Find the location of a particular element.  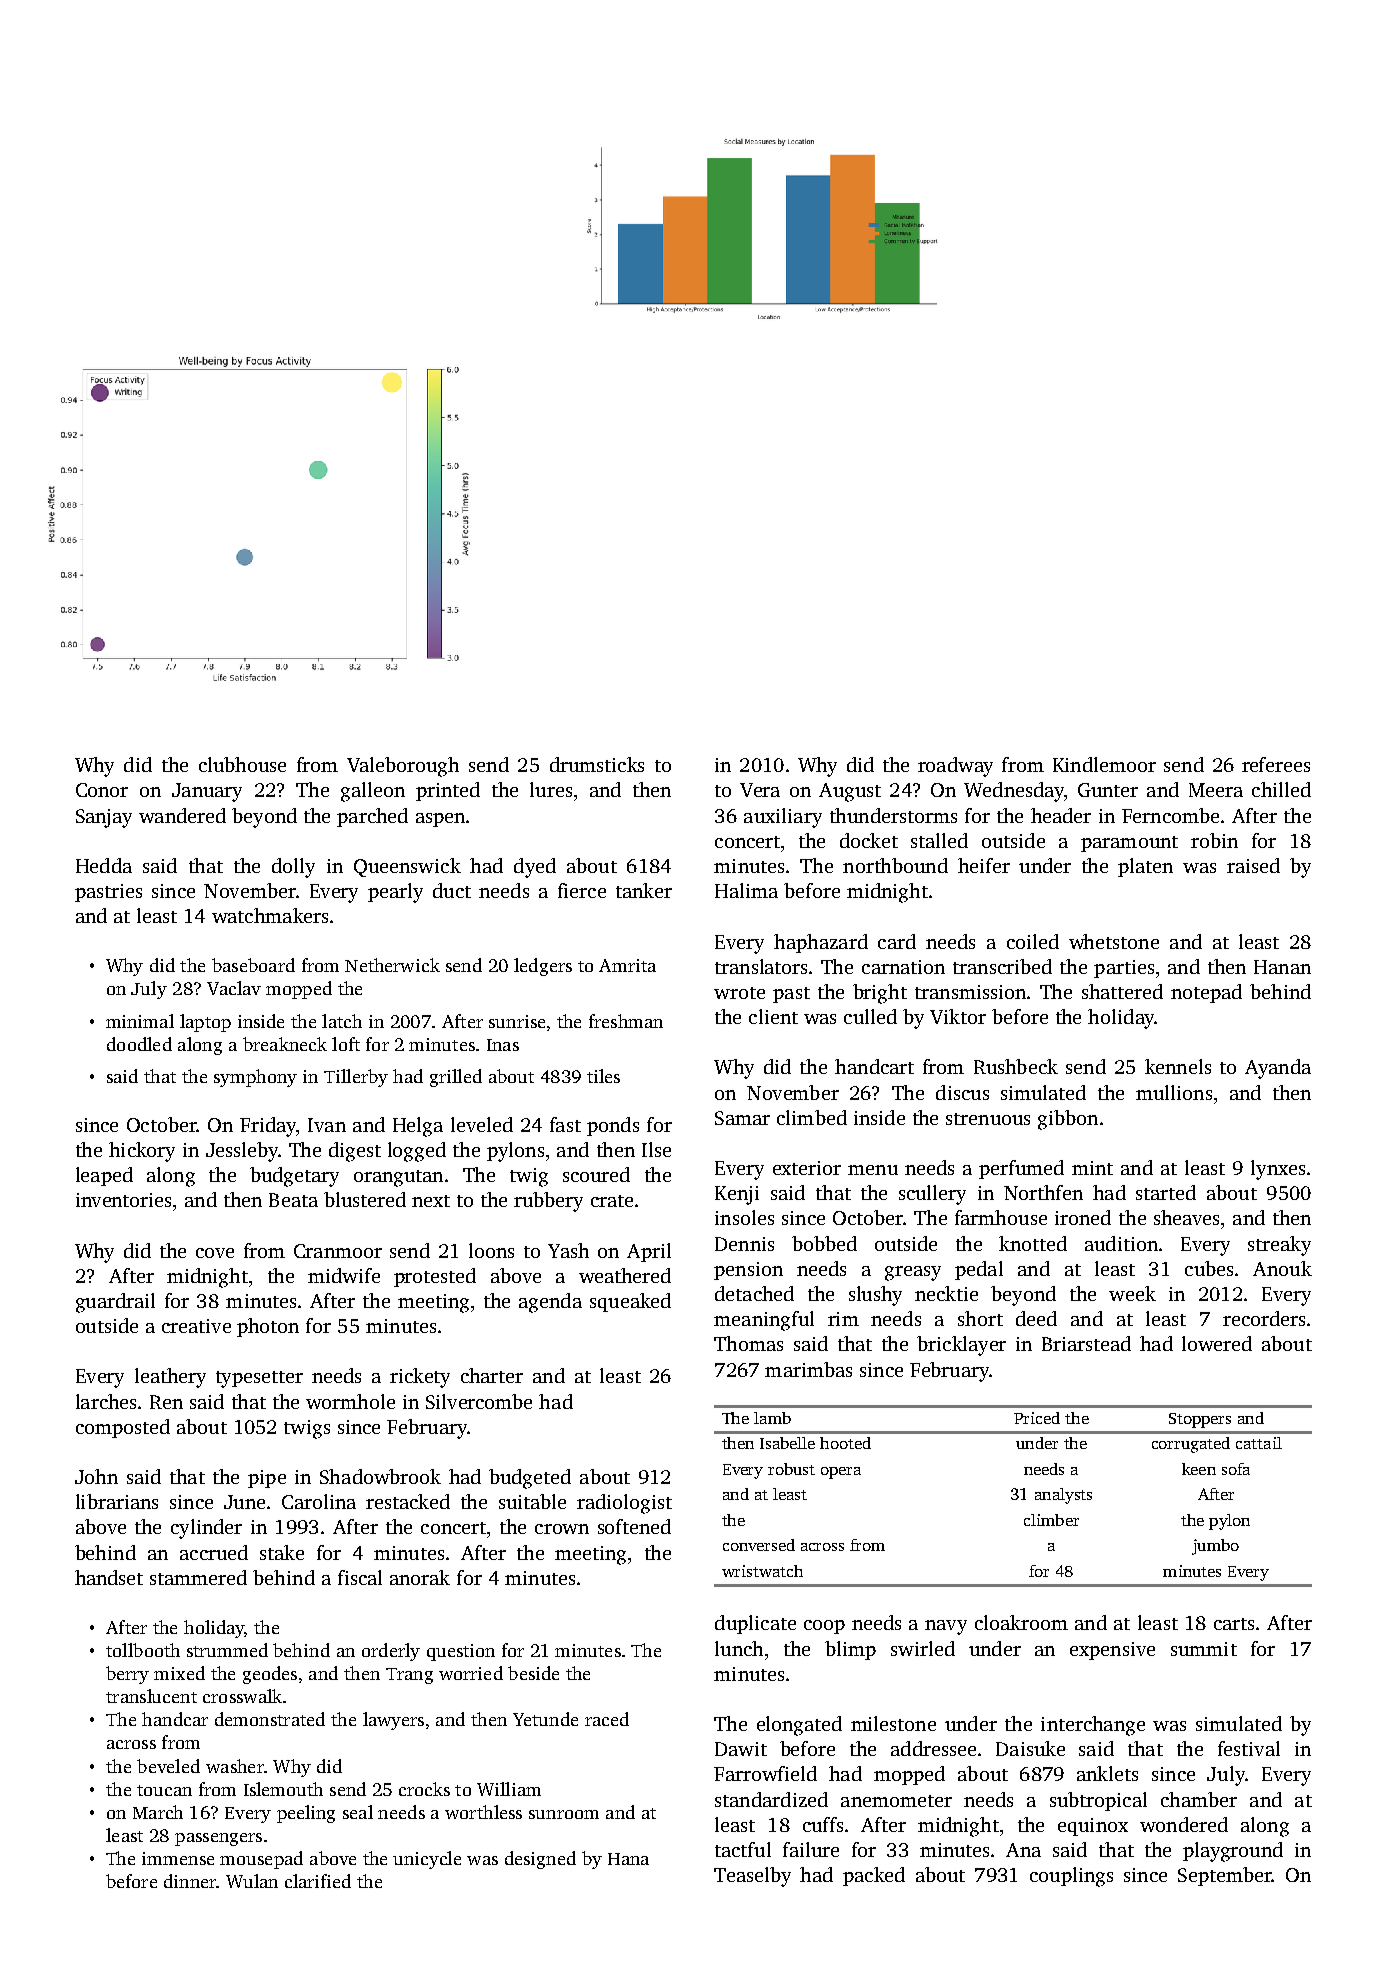

clarified is located at coordinates (318, 1881).
